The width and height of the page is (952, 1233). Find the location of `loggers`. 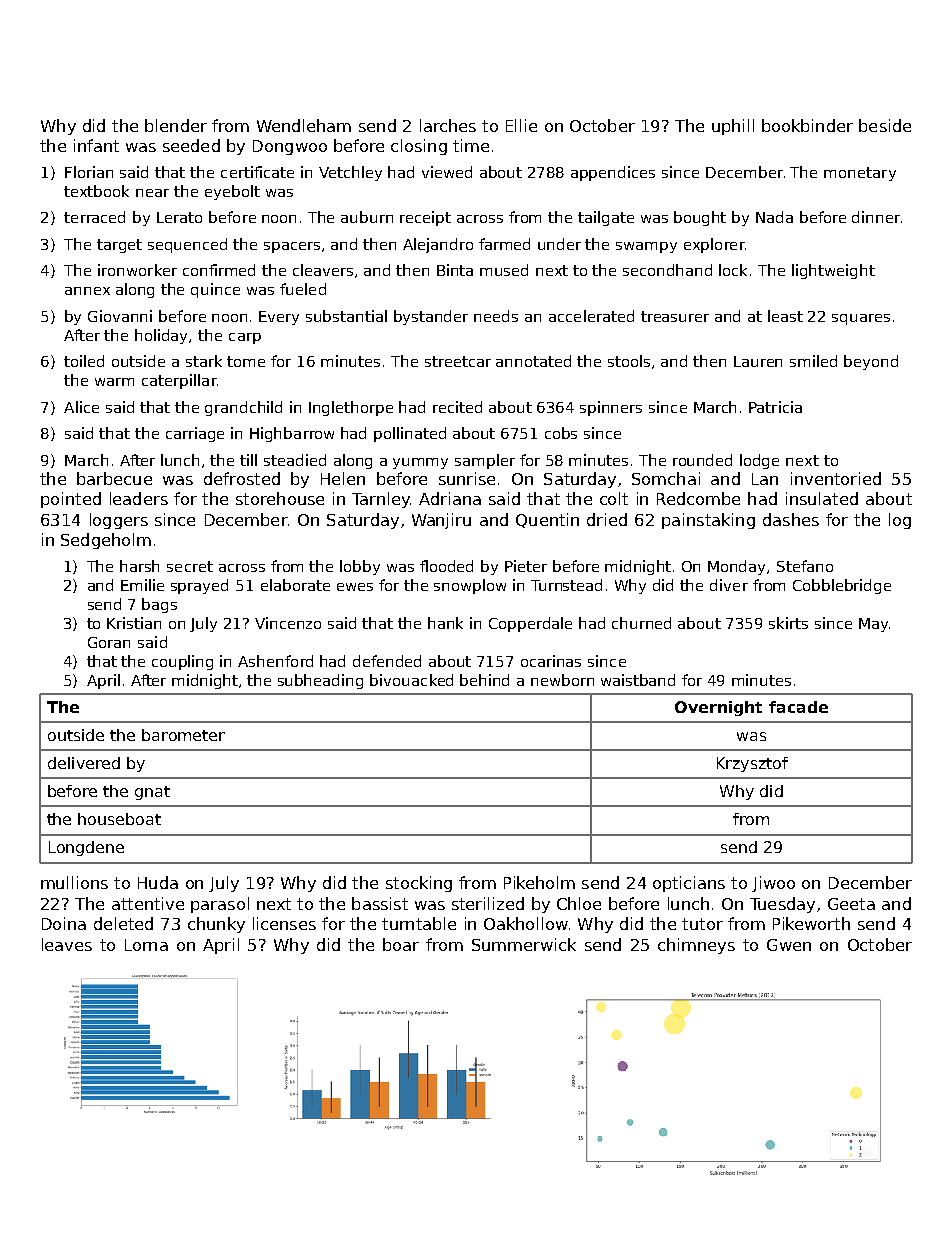

loggers is located at coordinates (119, 521).
